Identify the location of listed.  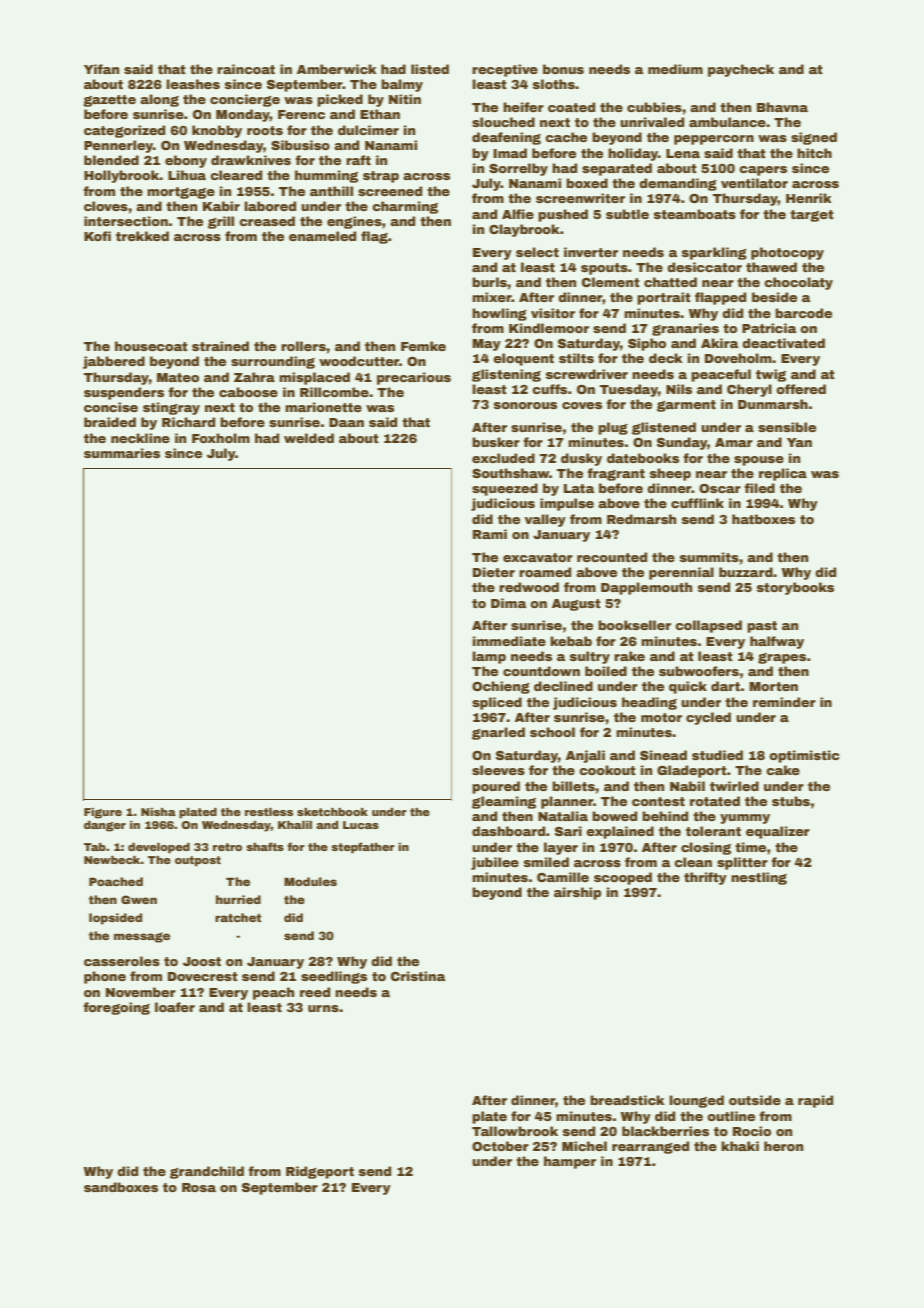
(430, 69).
